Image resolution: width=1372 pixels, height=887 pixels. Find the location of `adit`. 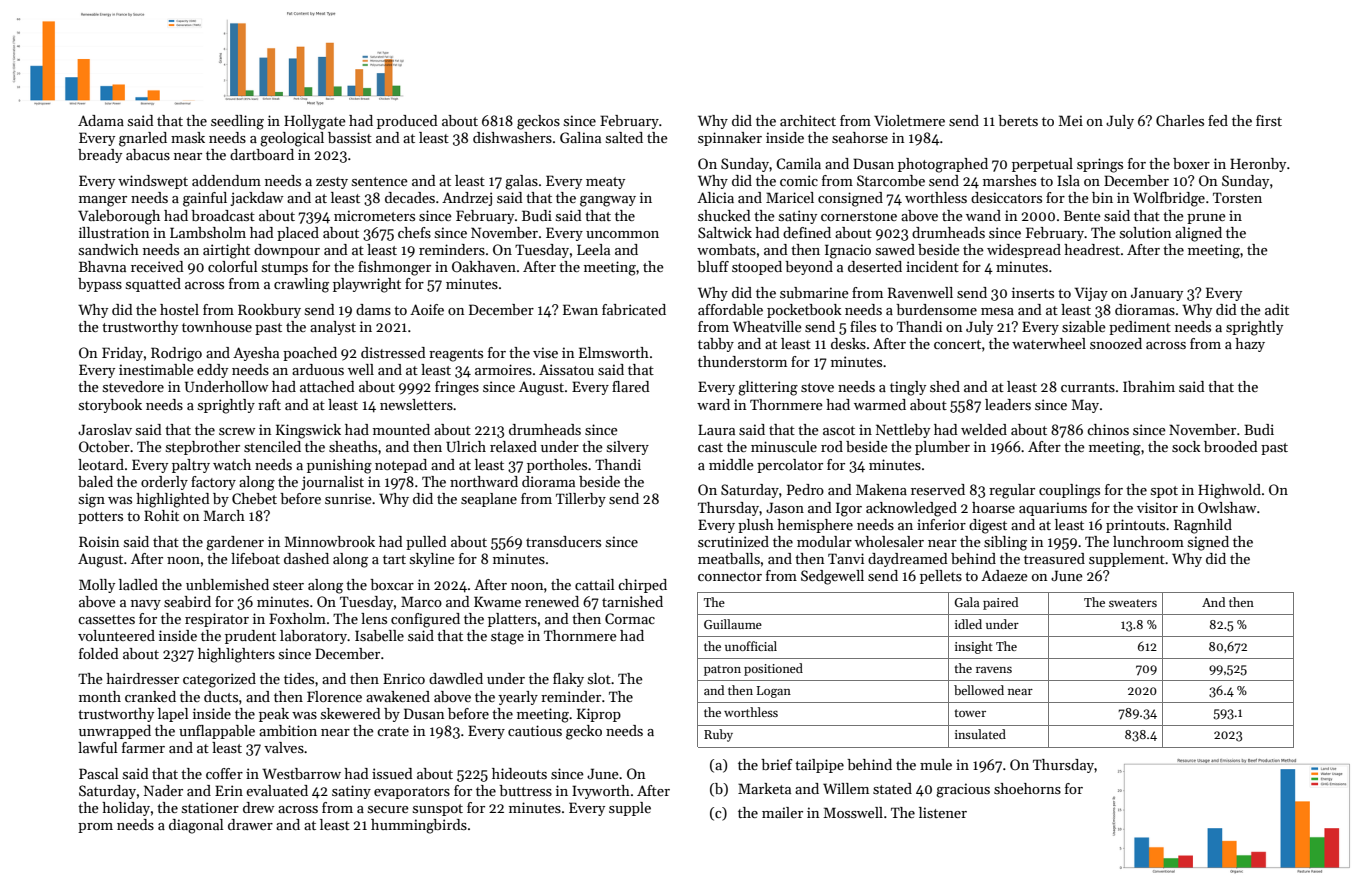

adit is located at coordinates (1277, 309).
